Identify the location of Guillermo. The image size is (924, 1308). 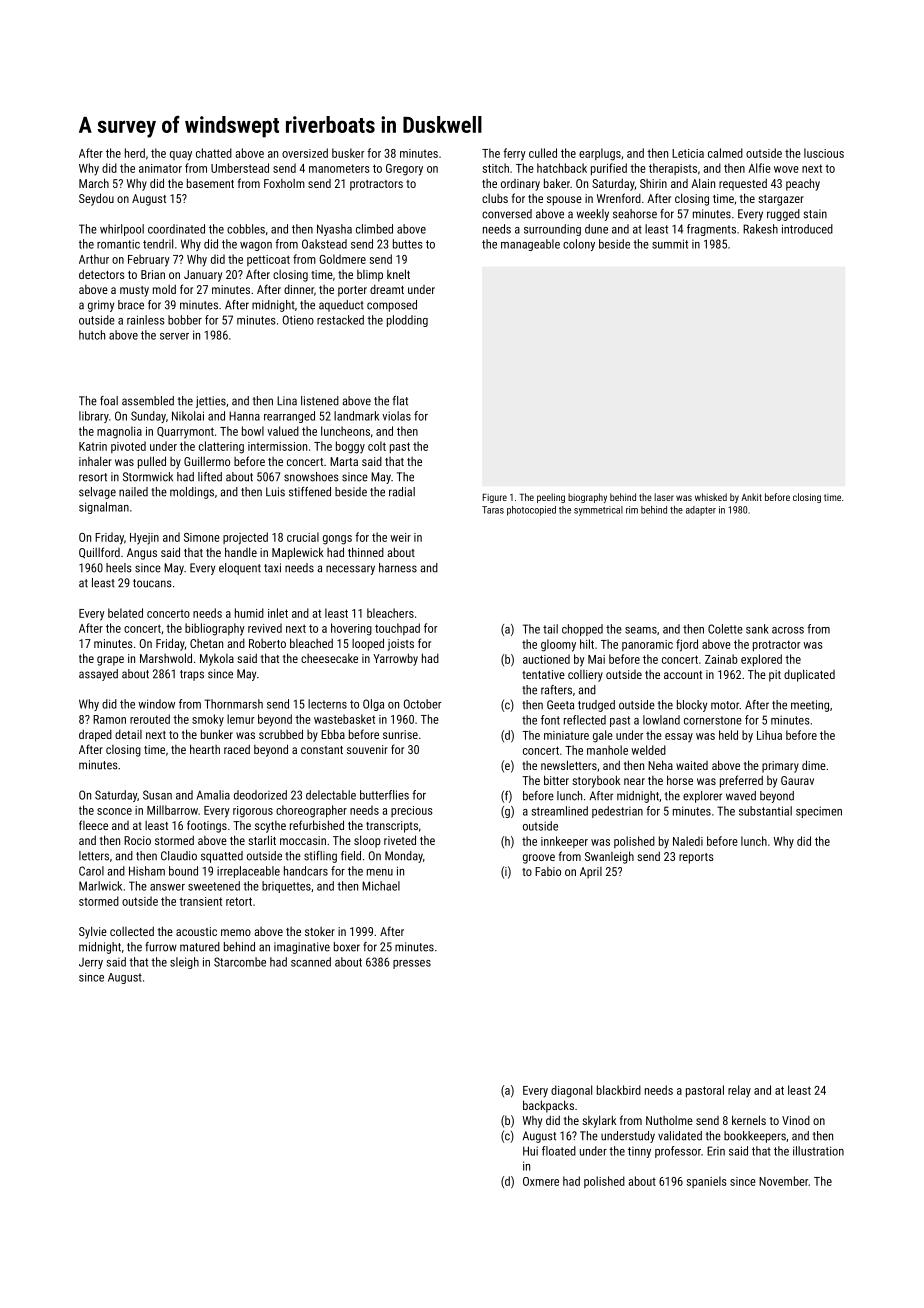
(207, 461).
